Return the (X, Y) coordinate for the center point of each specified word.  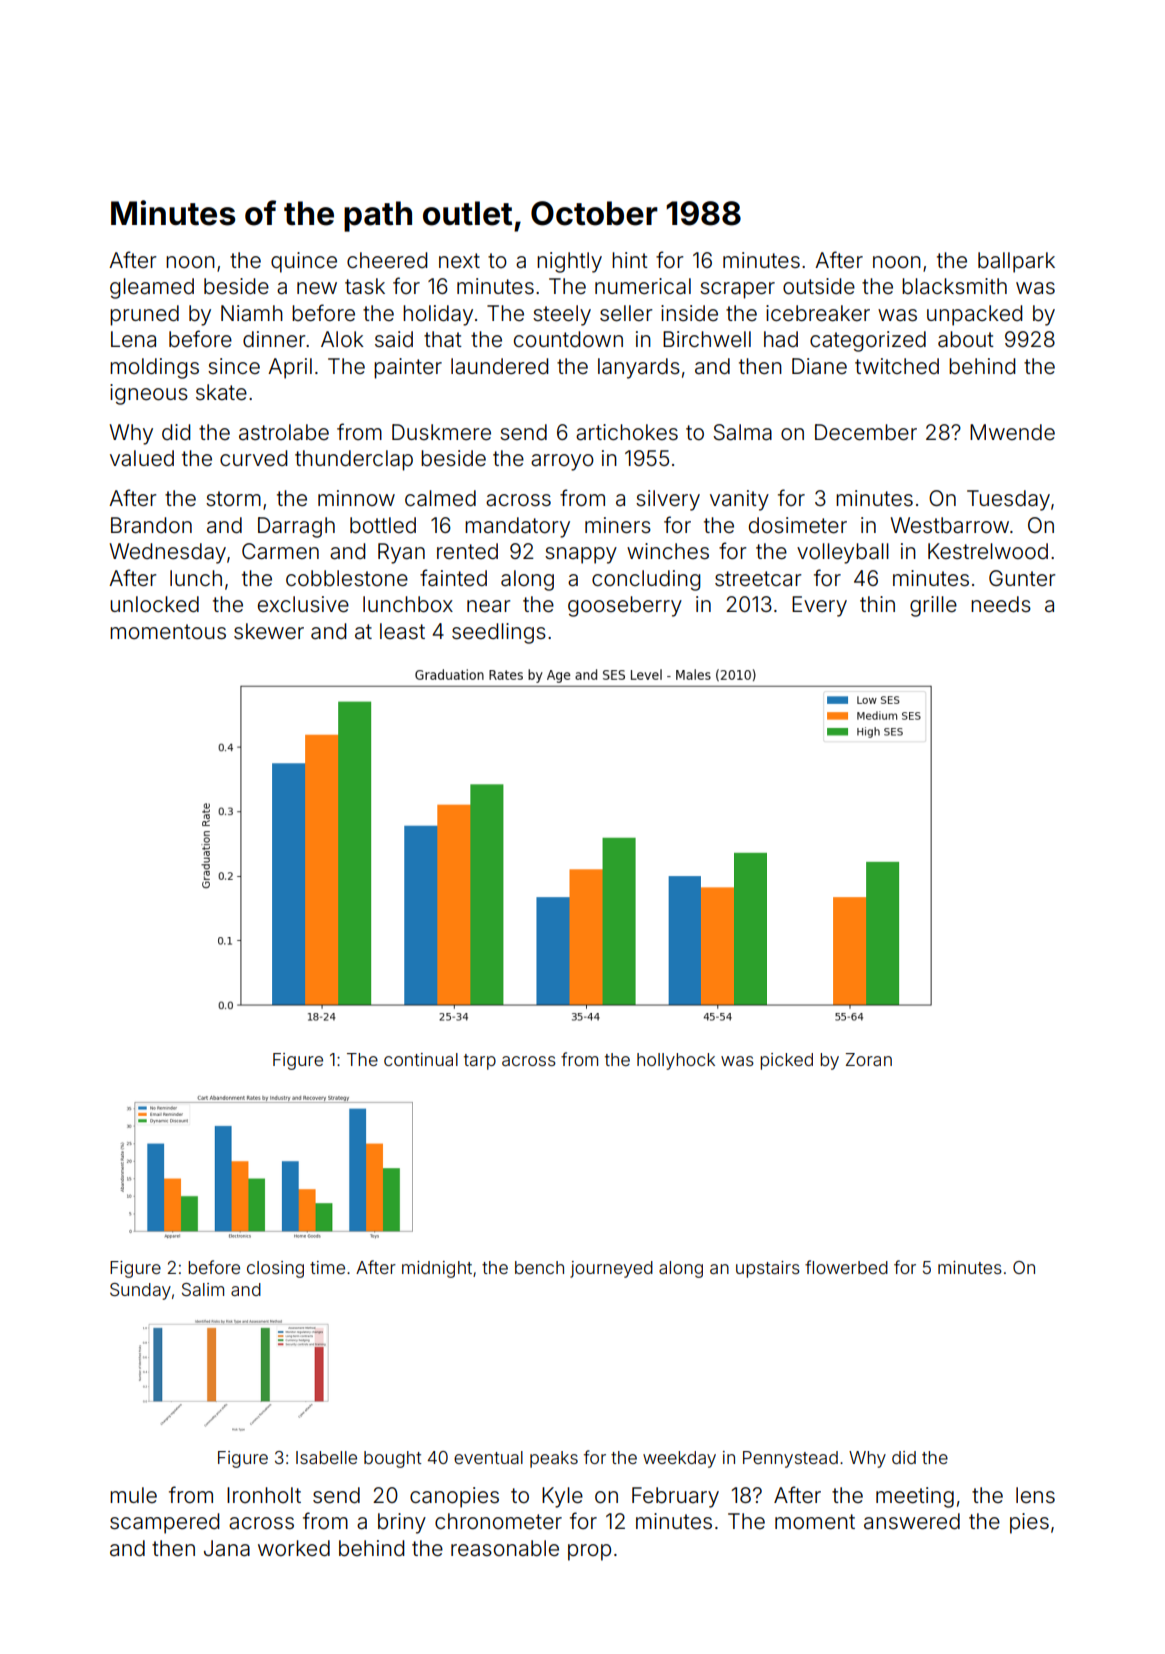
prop (589, 1552)
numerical (643, 286)
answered (912, 1521)
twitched (897, 366)
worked (294, 1548)
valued (142, 458)
